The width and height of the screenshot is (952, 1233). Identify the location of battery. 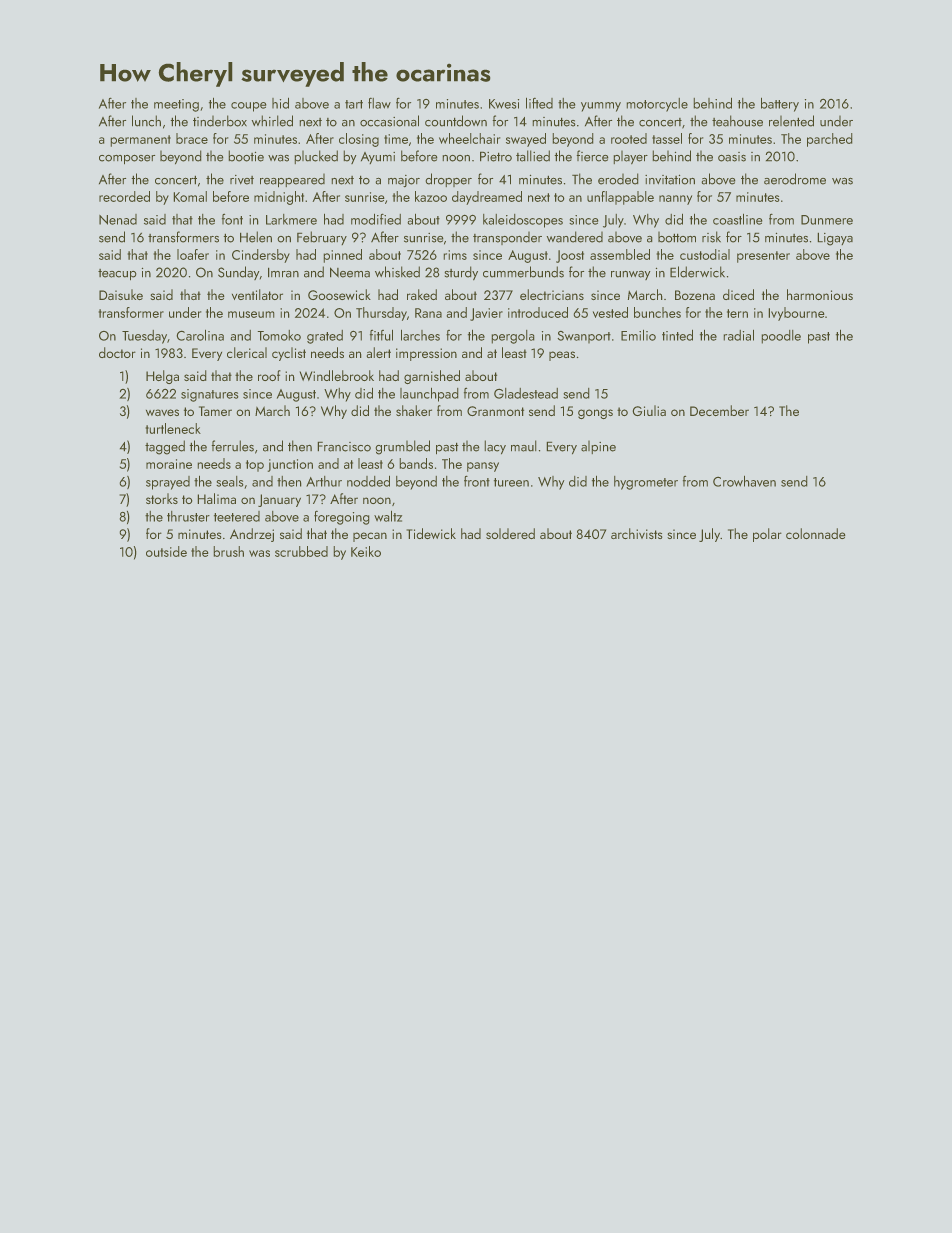
(780, 105).
